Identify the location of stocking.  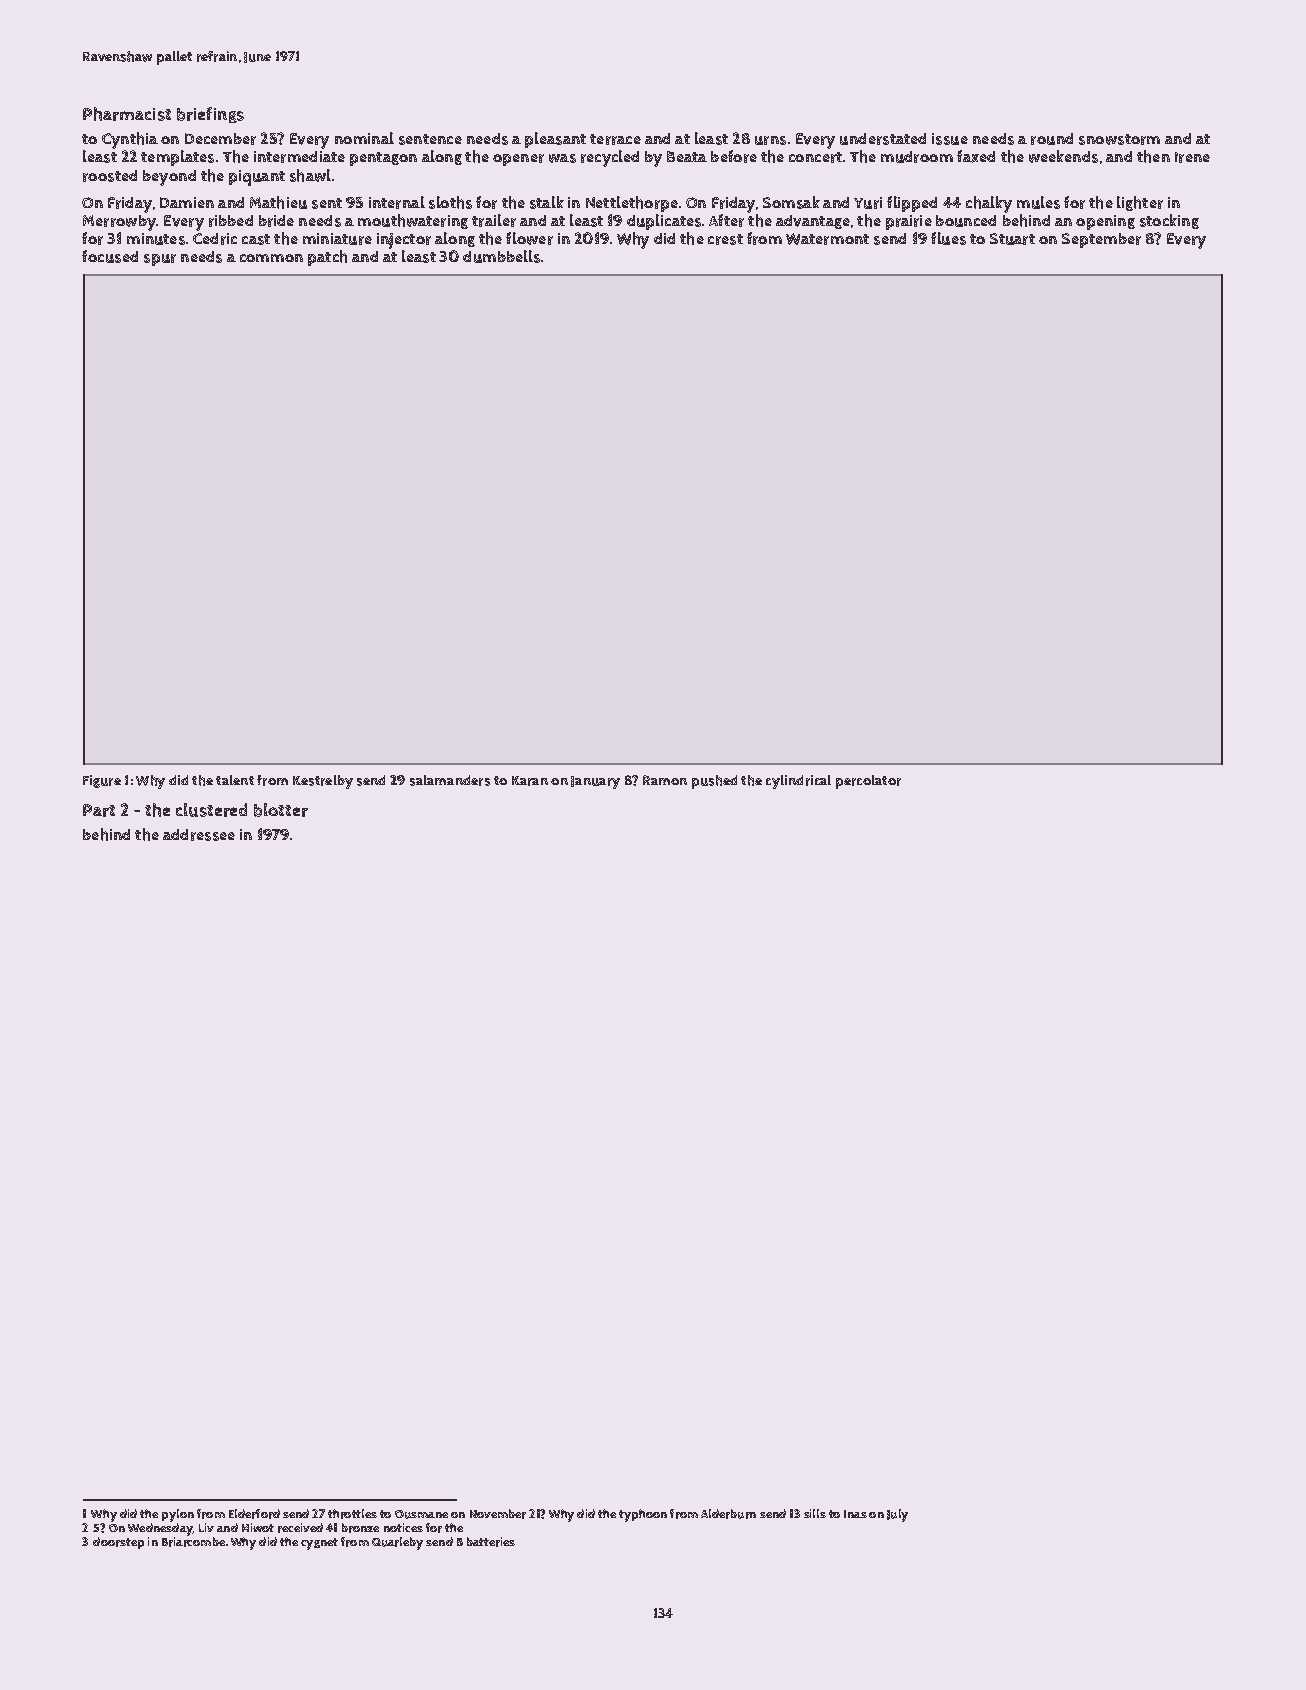
(1169, 221).
